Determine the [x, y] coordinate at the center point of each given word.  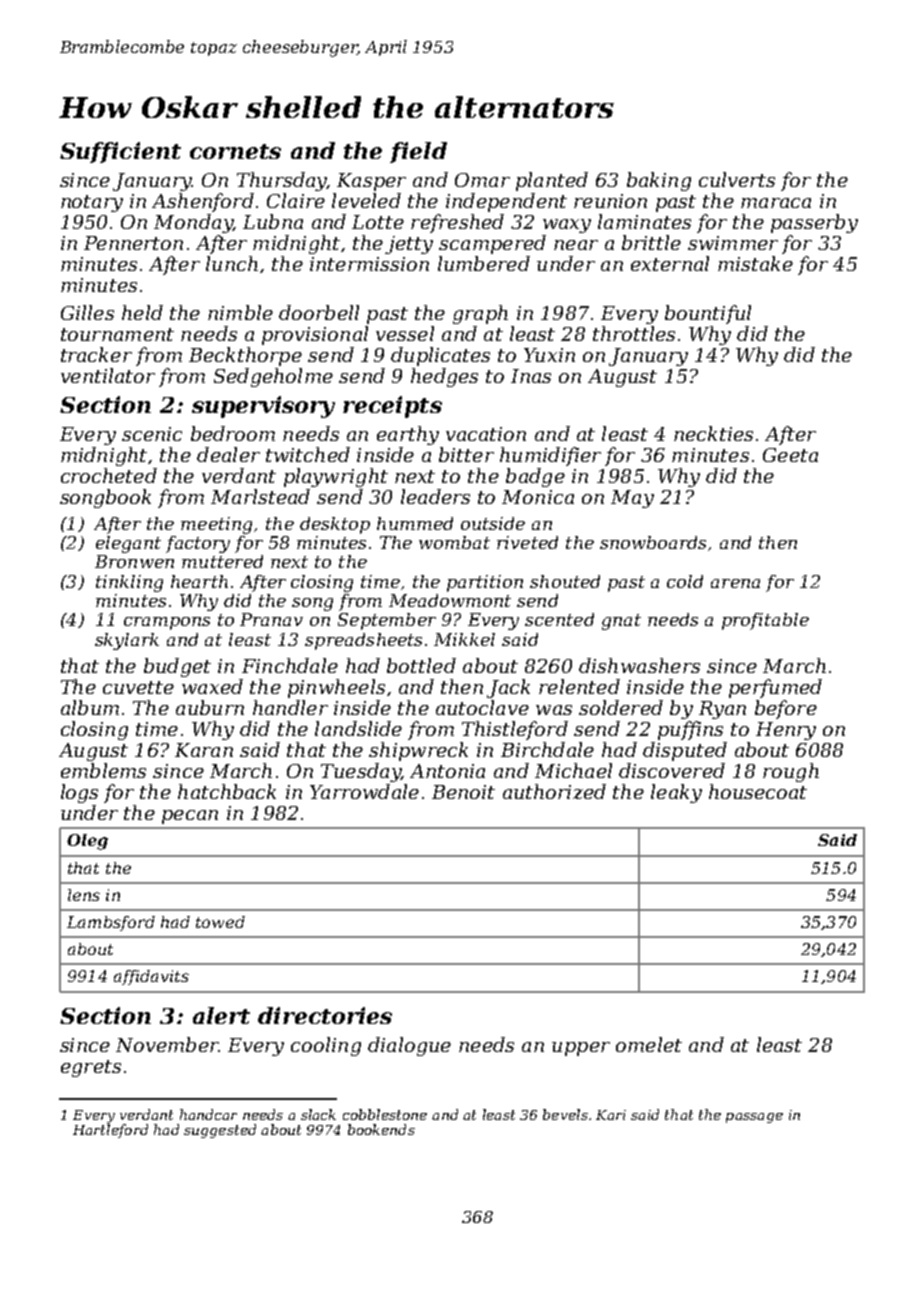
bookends [381, 1129]
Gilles [87, 312]
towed [220, 922]
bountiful [708, 314]
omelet [649, 1044]
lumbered [484, 263]
